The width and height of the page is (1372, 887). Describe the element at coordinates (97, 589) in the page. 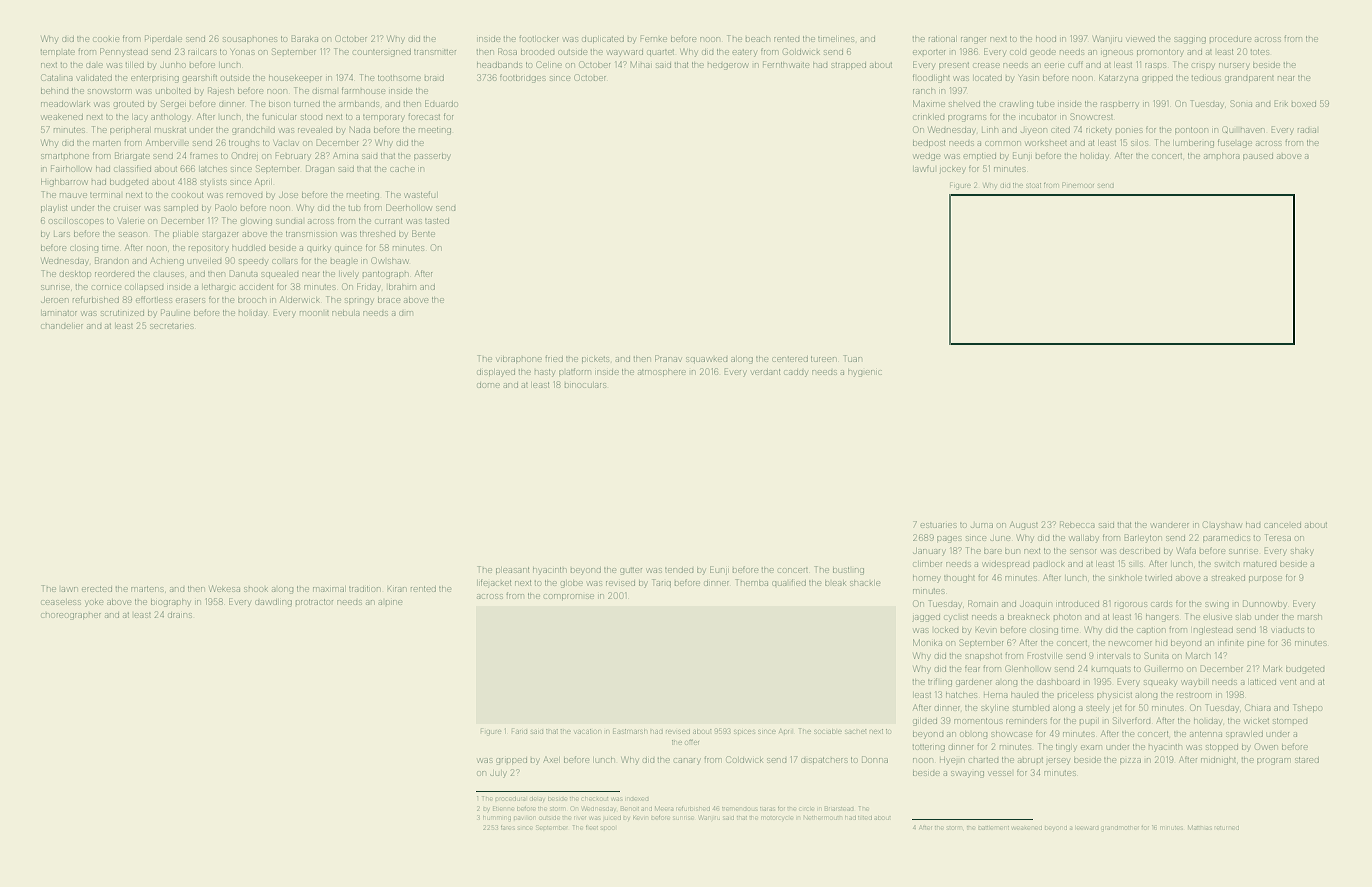

I see `erected` at that location.
